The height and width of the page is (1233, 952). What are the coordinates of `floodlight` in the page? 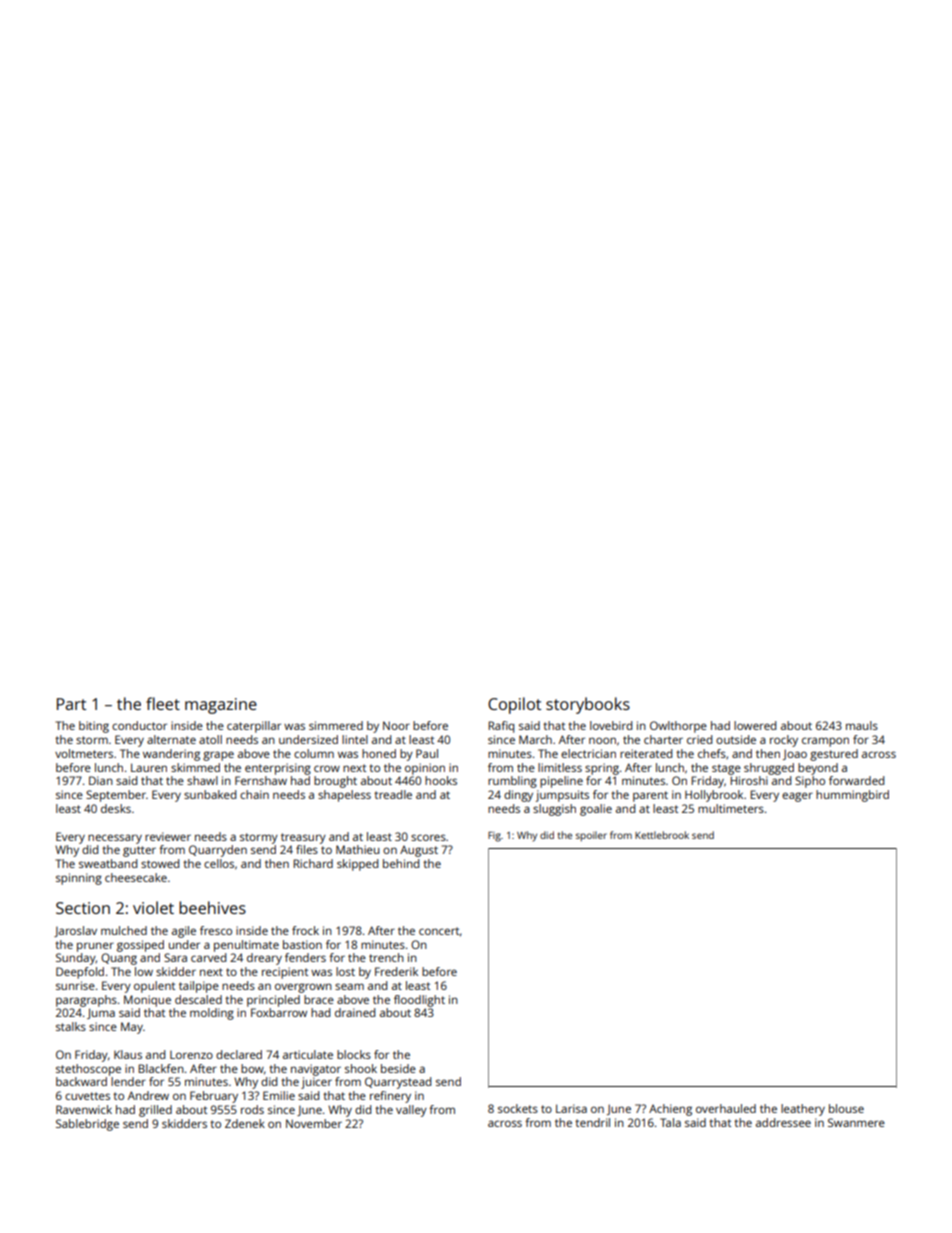 It's located at (419, 1001).
